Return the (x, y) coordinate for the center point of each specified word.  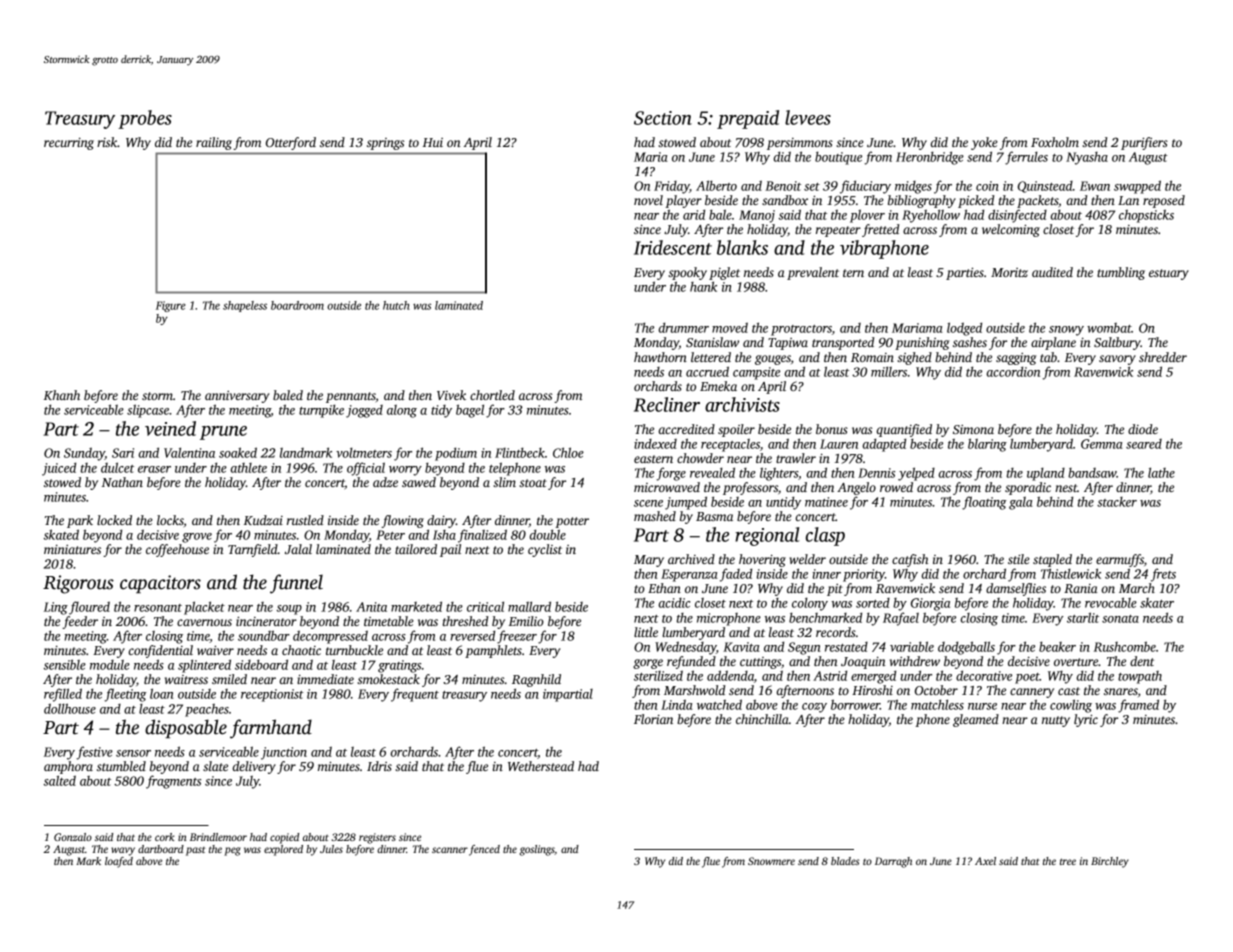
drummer (684, 327)
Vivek (451, 395)
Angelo (856, 488)
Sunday (84, 454)
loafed (119, 862)
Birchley (1110, 862)
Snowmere (771, 861)
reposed (1164, 201)
